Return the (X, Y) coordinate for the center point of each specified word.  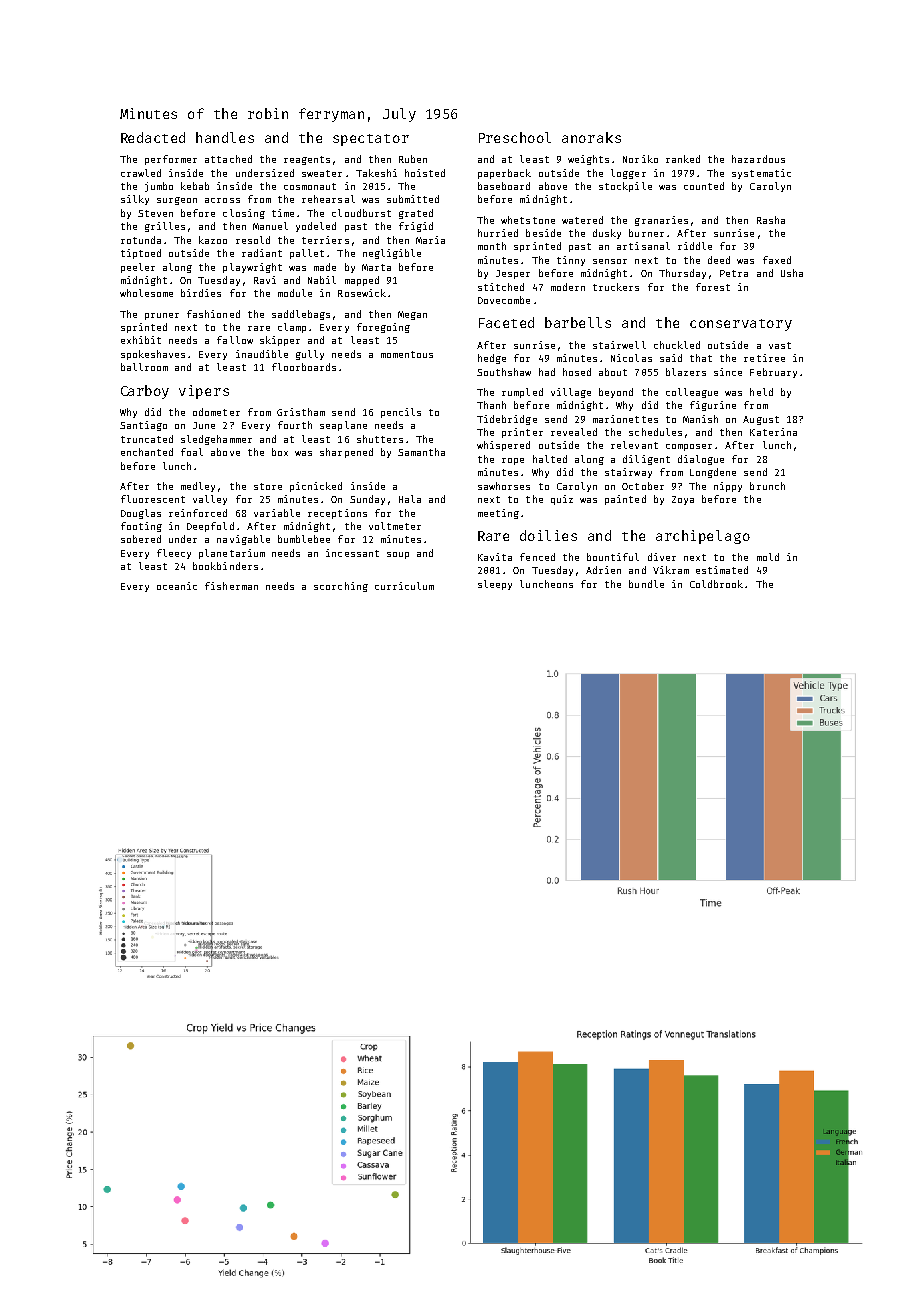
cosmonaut (310, 186)
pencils (401, 413)
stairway (628, 473)
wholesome (146, 293)
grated (416, 214)
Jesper (513, 274)
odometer (216, 412)
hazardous (758, 159)
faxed (777, 260)
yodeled (316, 227)
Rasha (771, 220)
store (268, 486)
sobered (141, 539)
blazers (686, 372)
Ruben (413, 159)
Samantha (421, 452)
